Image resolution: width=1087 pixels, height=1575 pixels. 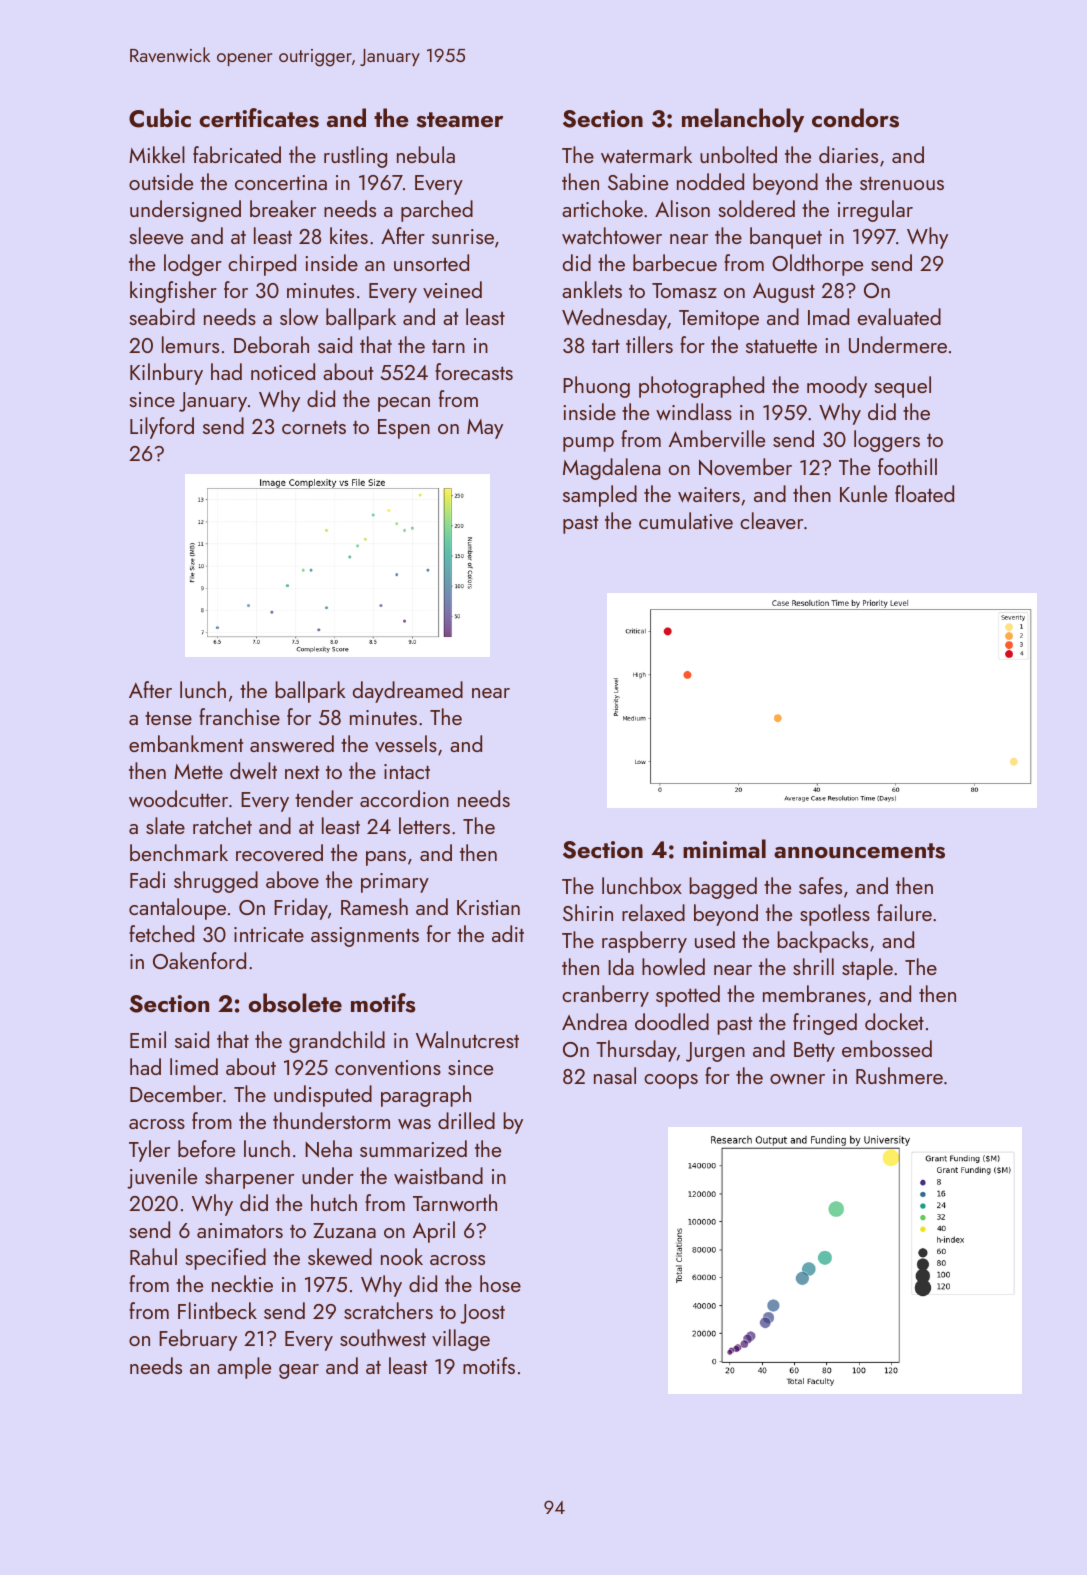 I want to click on letters, so click(x=424, y=825).
